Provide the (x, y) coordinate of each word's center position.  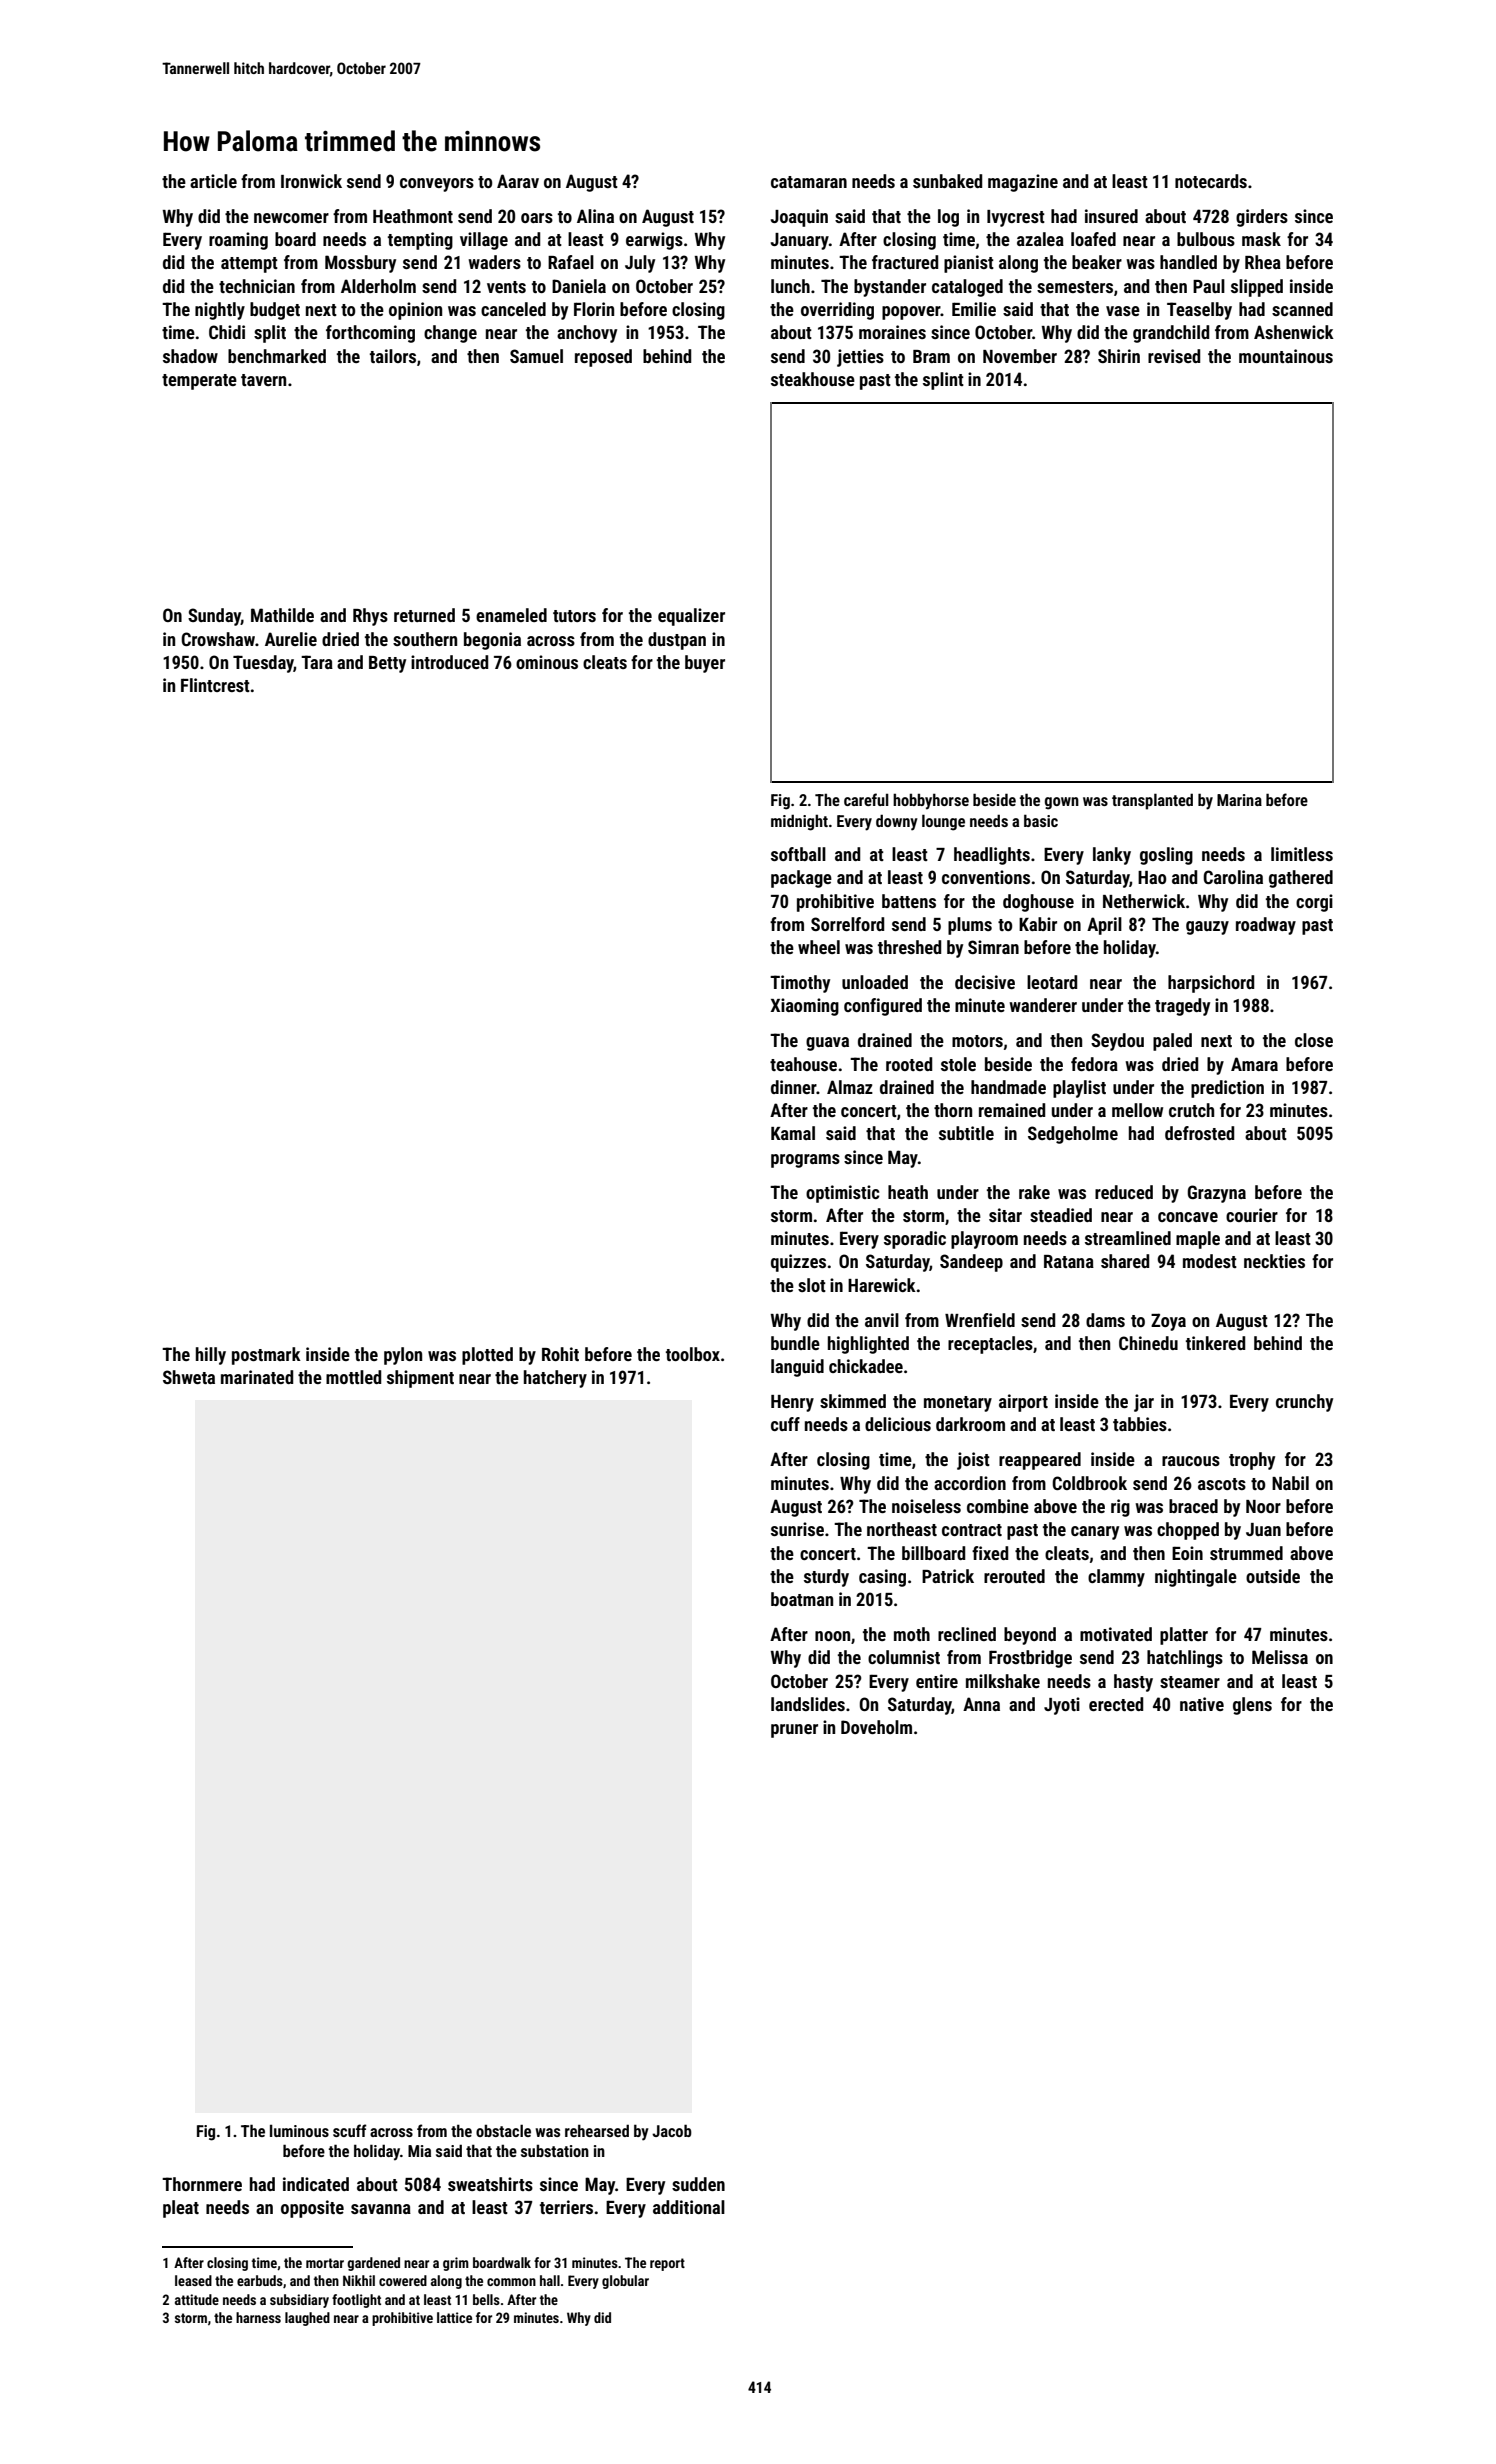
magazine (1023, 183)
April (1104, 926)
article (213, 181)
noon (832, 1636)
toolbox (693, 1354)
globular (625, 2282)
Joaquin (799, 218)
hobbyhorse (931, 801)
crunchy (1304, 1403)
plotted (487, 1356)
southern (425, 639)
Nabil (1290, 1483)
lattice (454, 2317)
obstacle (503, 2130)
